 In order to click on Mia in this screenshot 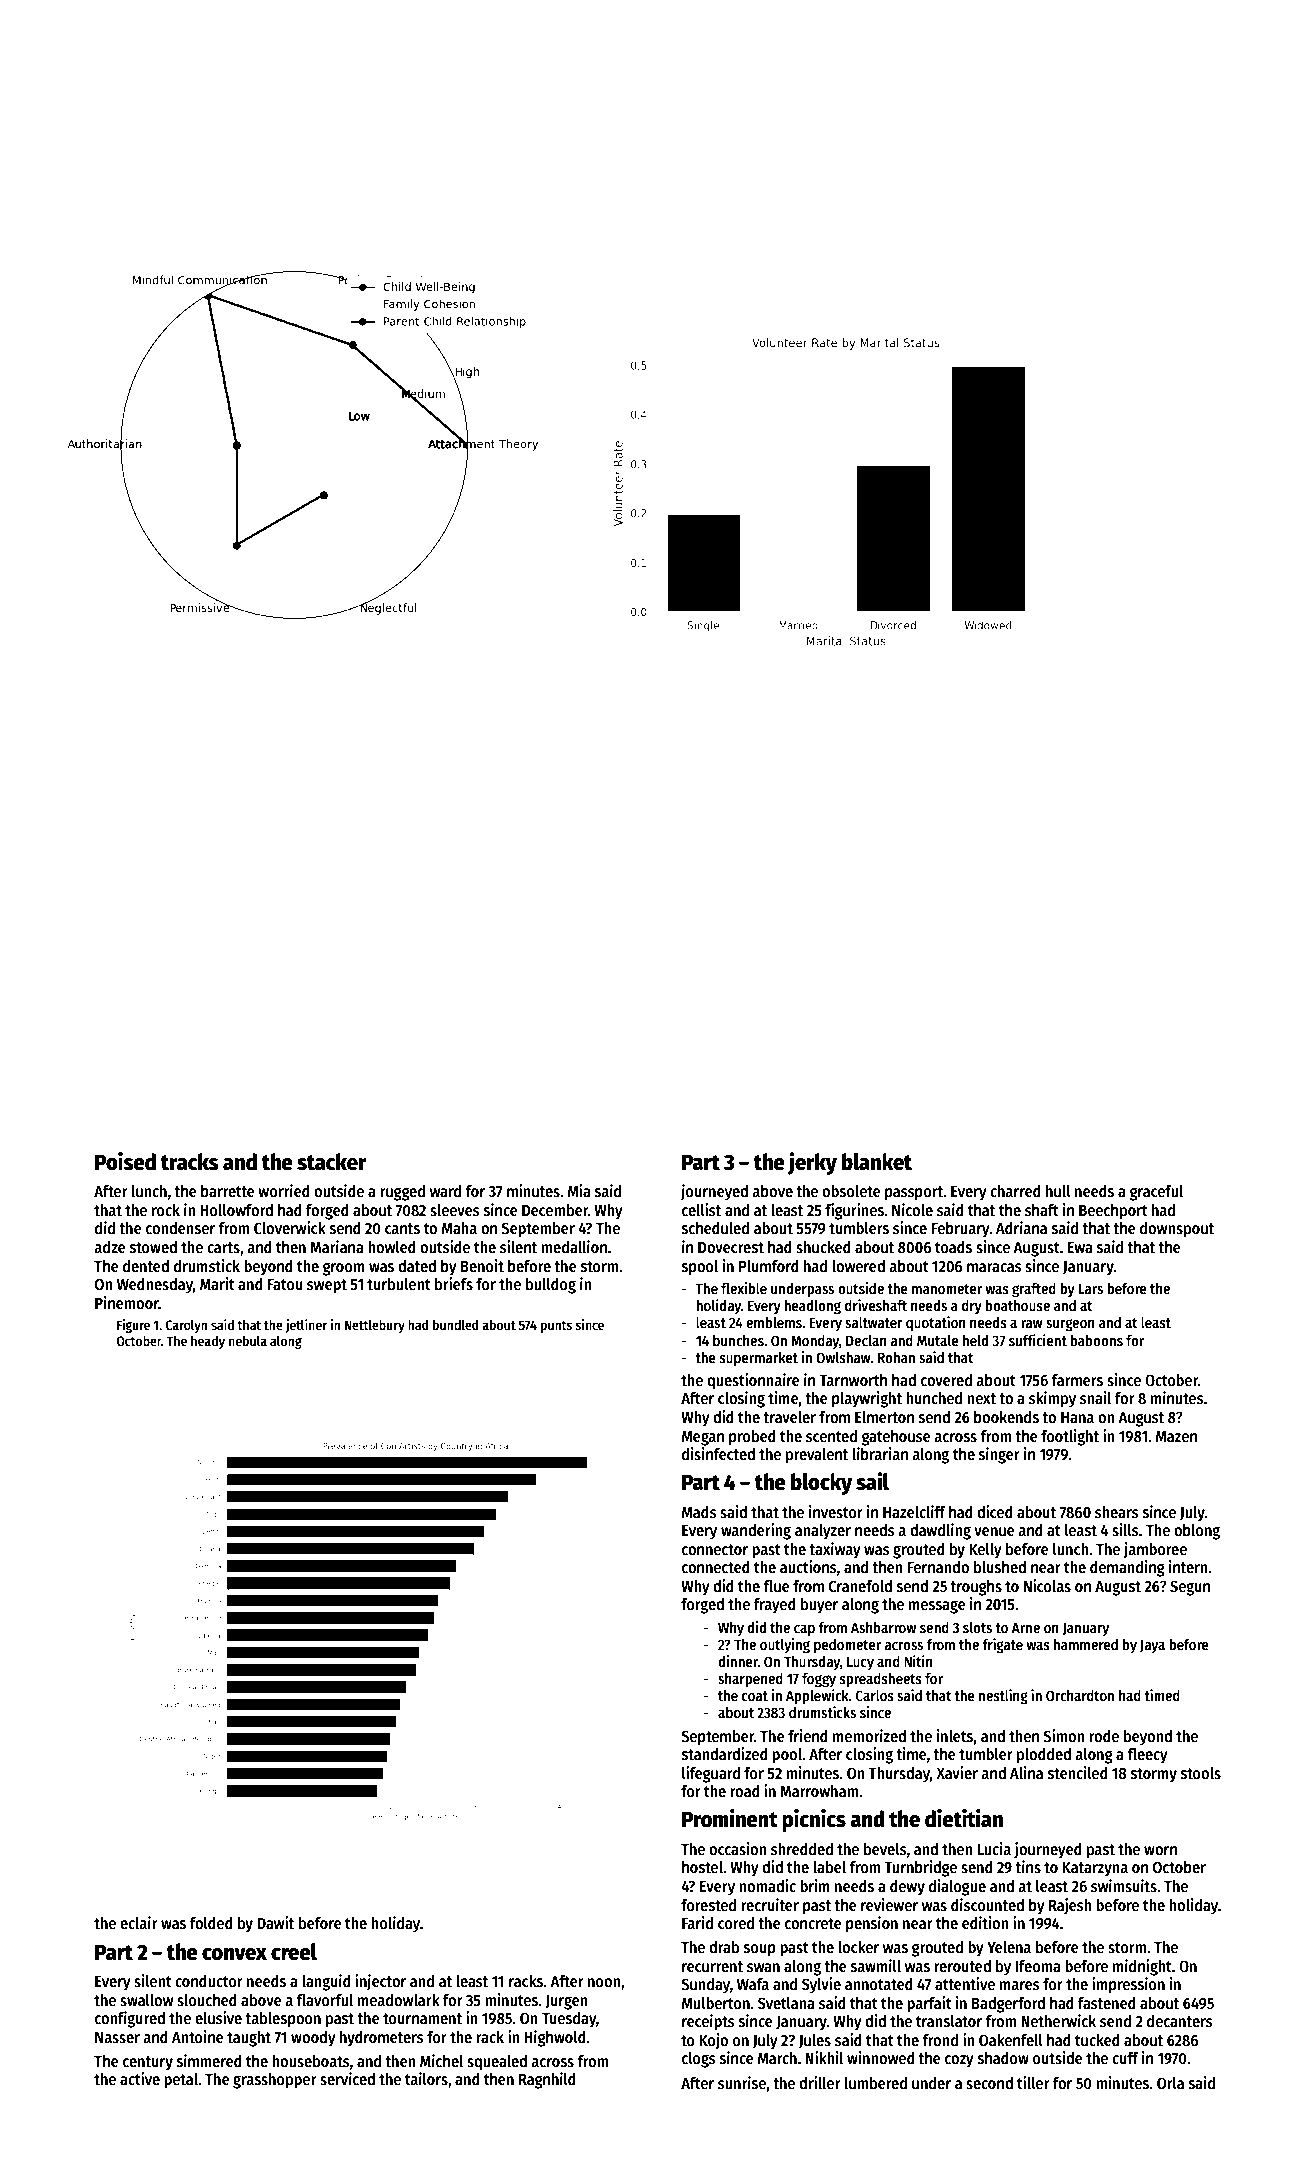, I will do `click(579, 1190)`.
